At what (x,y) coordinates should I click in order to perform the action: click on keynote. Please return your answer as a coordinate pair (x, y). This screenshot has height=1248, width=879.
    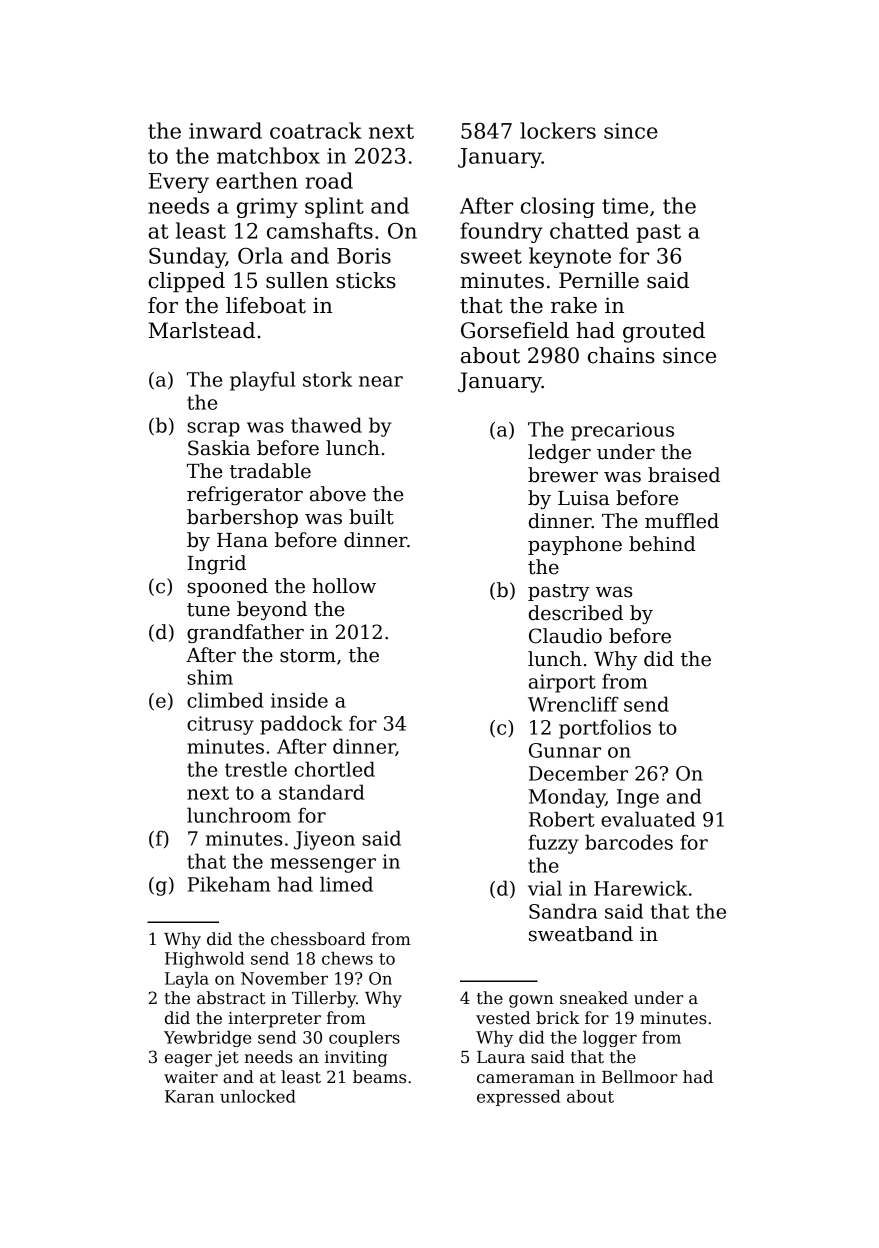
    Looking at the image, I should click on (570, 257).
